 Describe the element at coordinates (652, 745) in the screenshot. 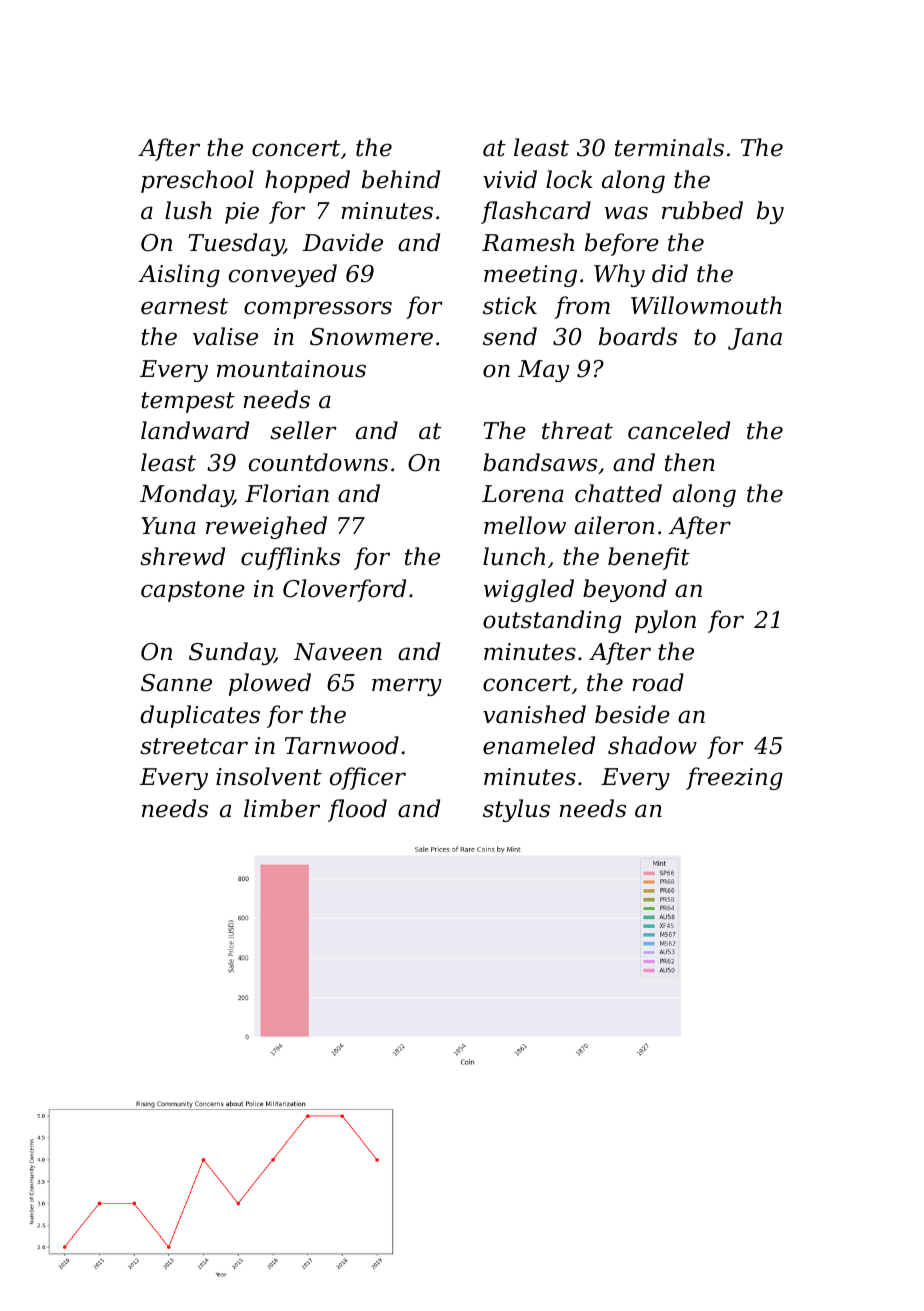

I see `shadow` at that location.
